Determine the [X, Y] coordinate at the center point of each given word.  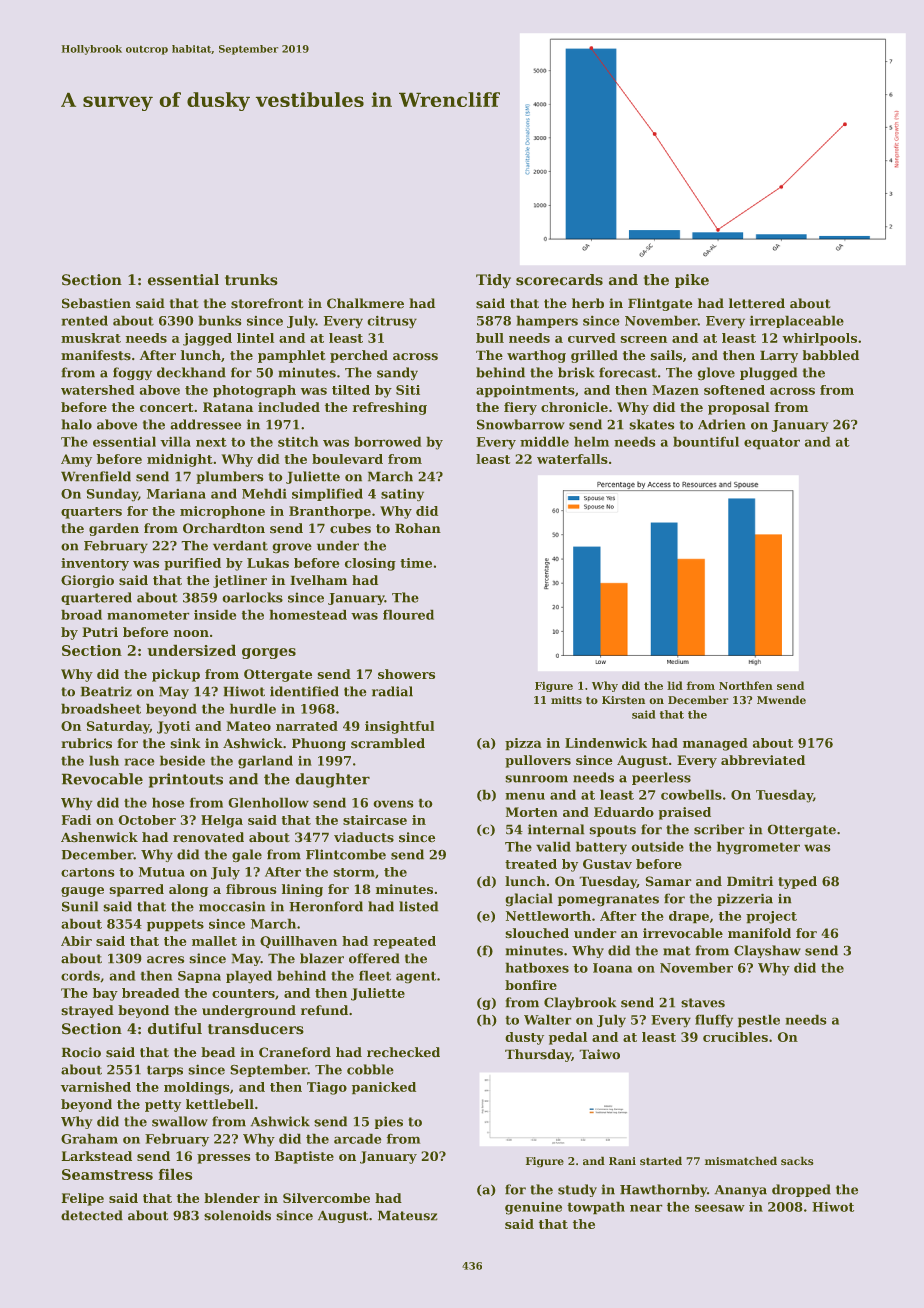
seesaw [720, 1208]
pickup [176, 675]
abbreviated [763, 760]
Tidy [493, 281]
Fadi [76, 820]
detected [92, 1215]
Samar [668, 881]
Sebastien [96, 303]
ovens [393, 804]
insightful [399, 727]
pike [692, 281]
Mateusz [407, 1215]
